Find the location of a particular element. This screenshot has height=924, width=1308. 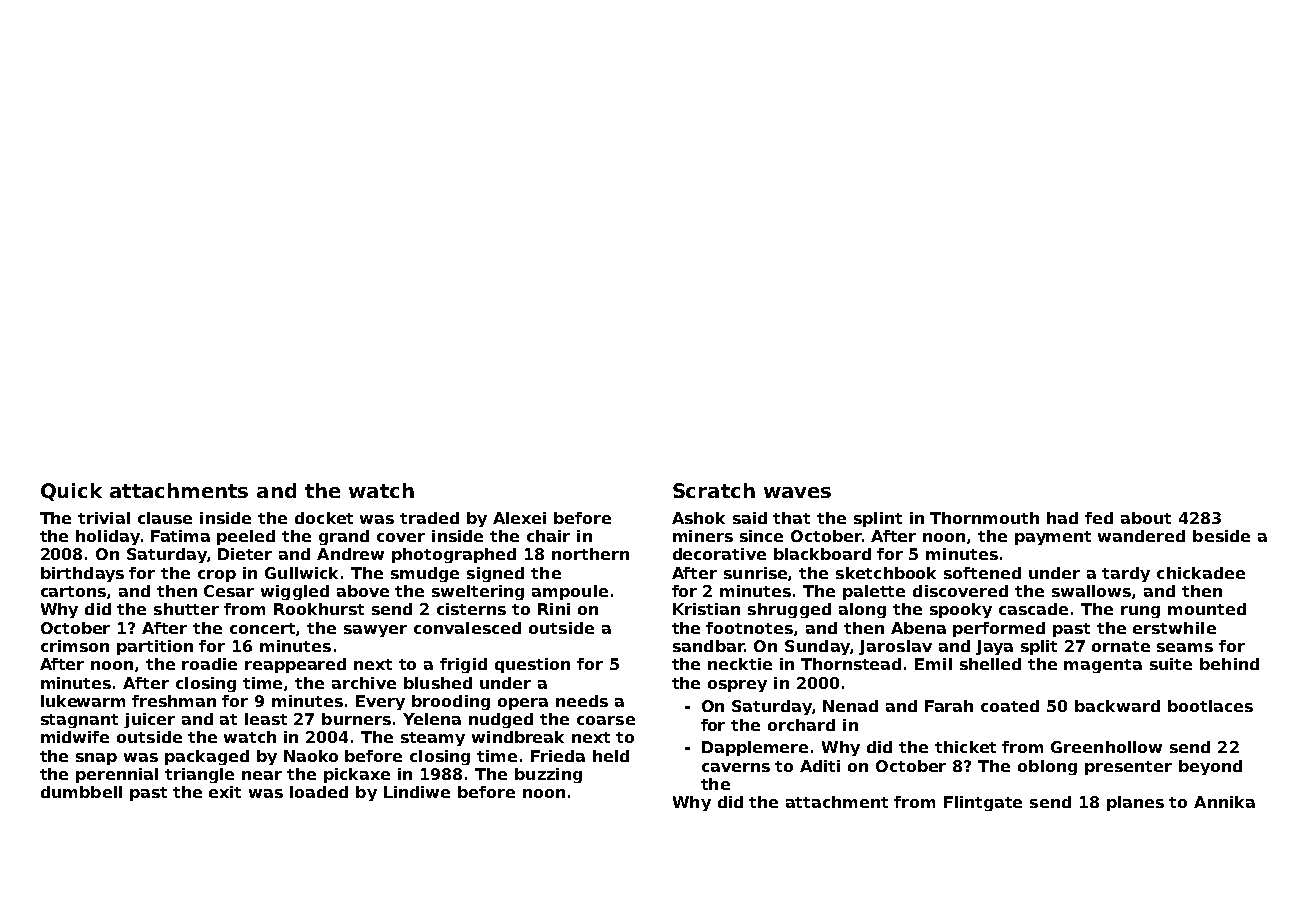

had is located at coordinates (1062, 518).
